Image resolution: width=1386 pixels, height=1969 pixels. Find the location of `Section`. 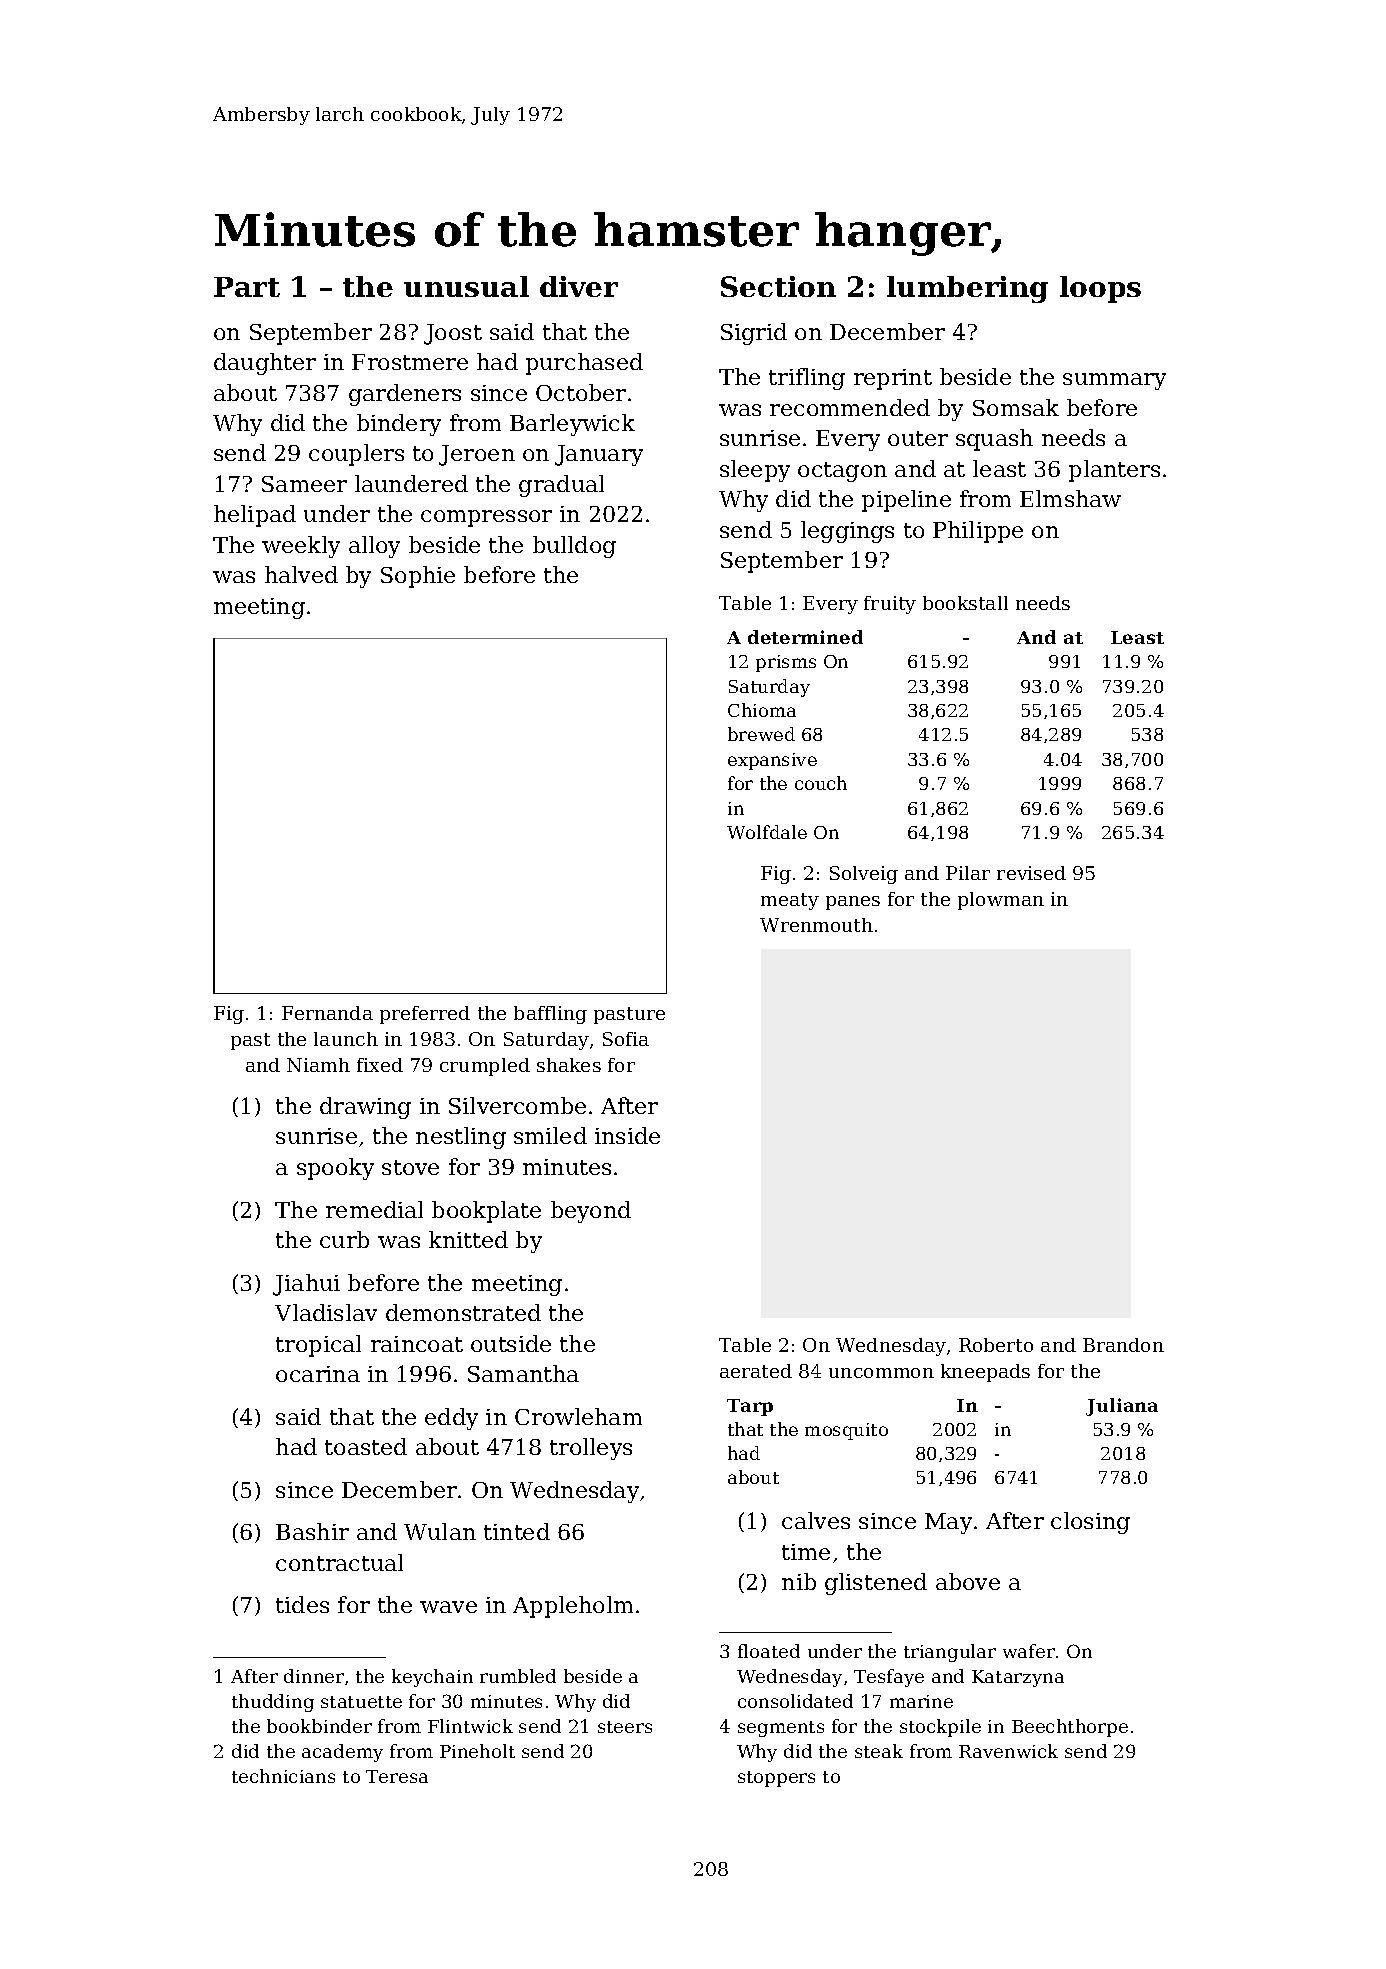

Section is located at coordinates (778, 286).
